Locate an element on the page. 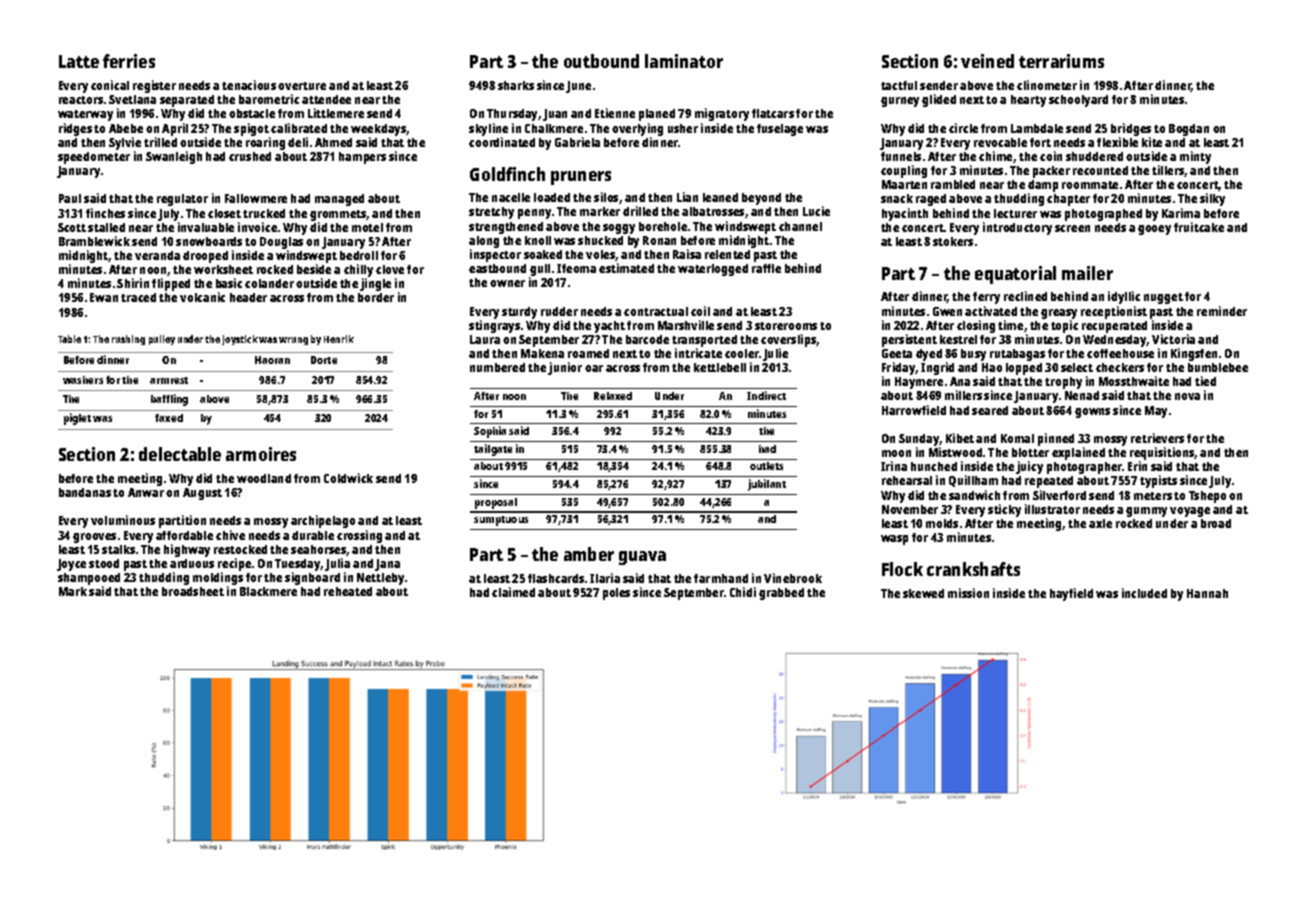  terrariums is located at coordinates (1061, 61).
